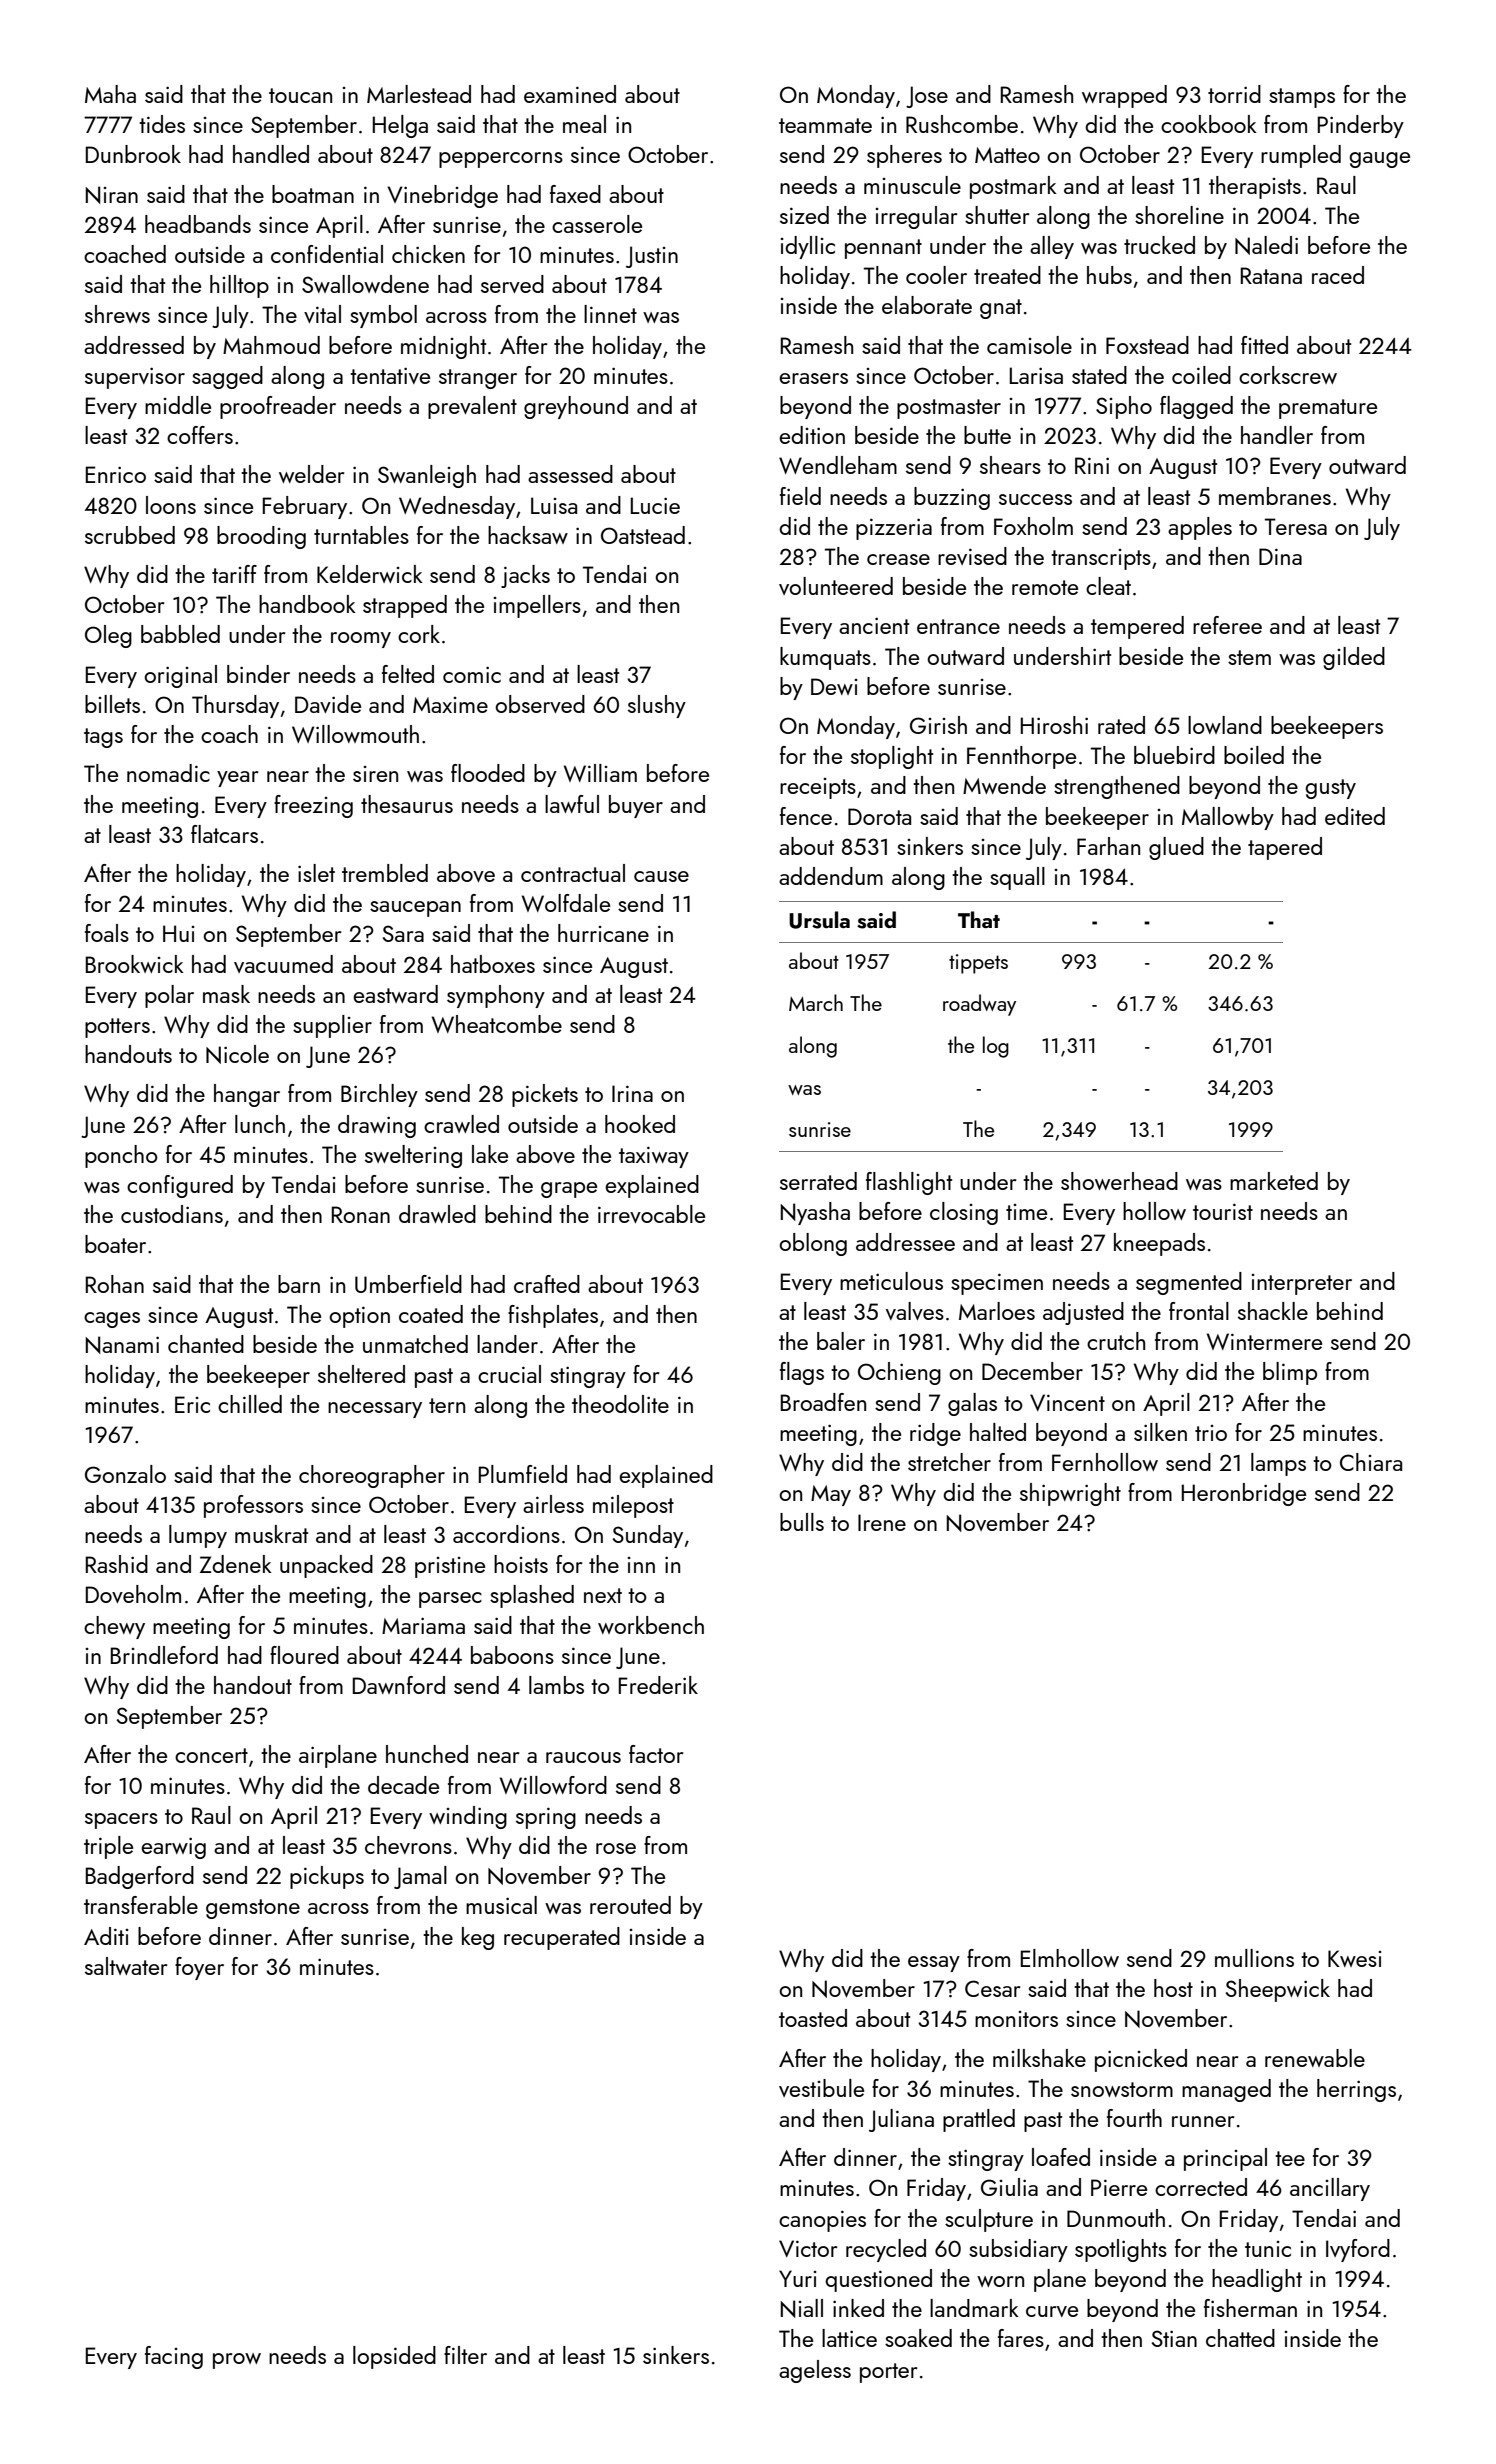  What do you see at coordinates (573, 873) in the image?
I see `contractual` at bounding box center [573, 873].
